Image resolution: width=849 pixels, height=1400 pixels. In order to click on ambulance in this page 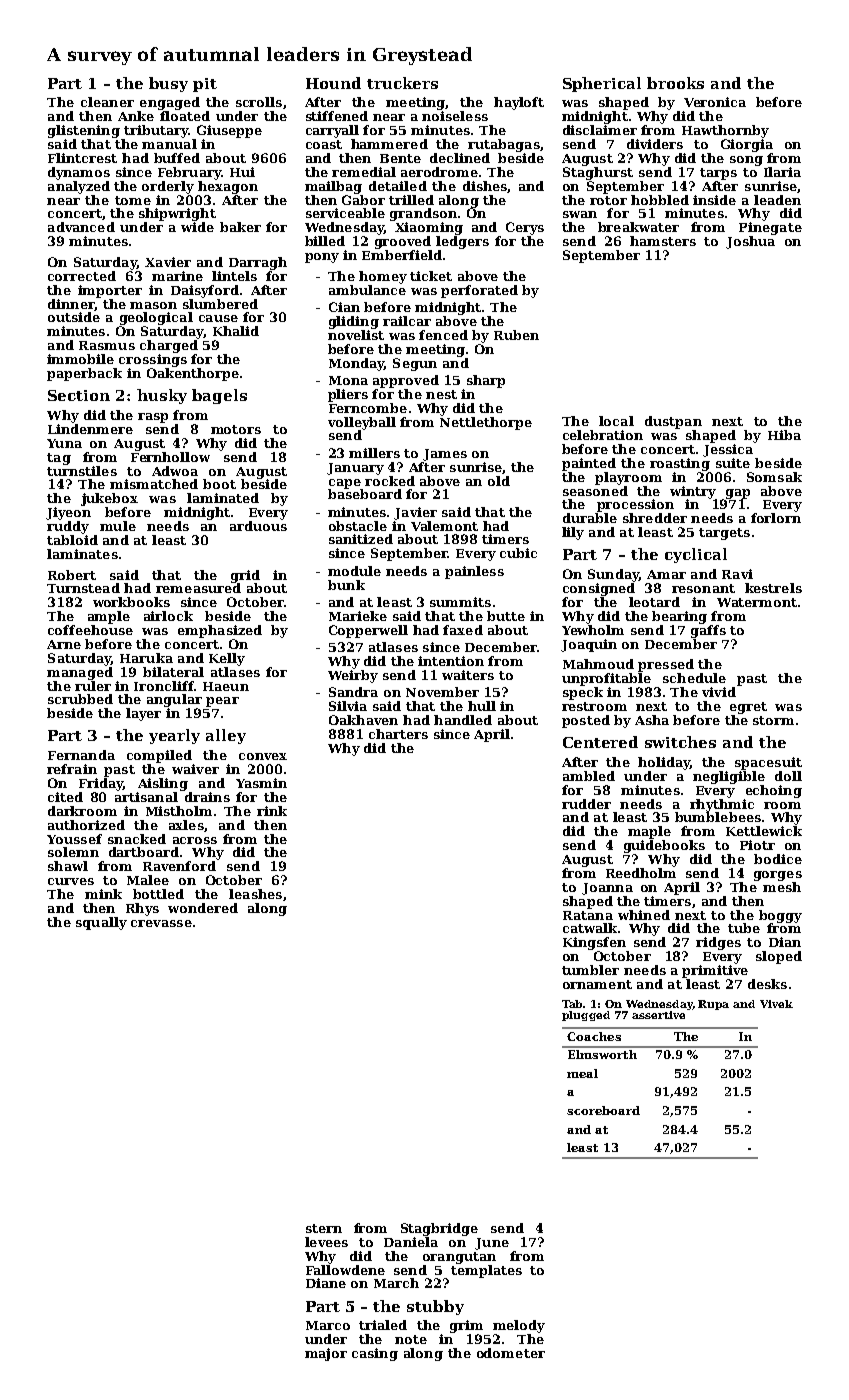, I will do `click(367, 290)`.
